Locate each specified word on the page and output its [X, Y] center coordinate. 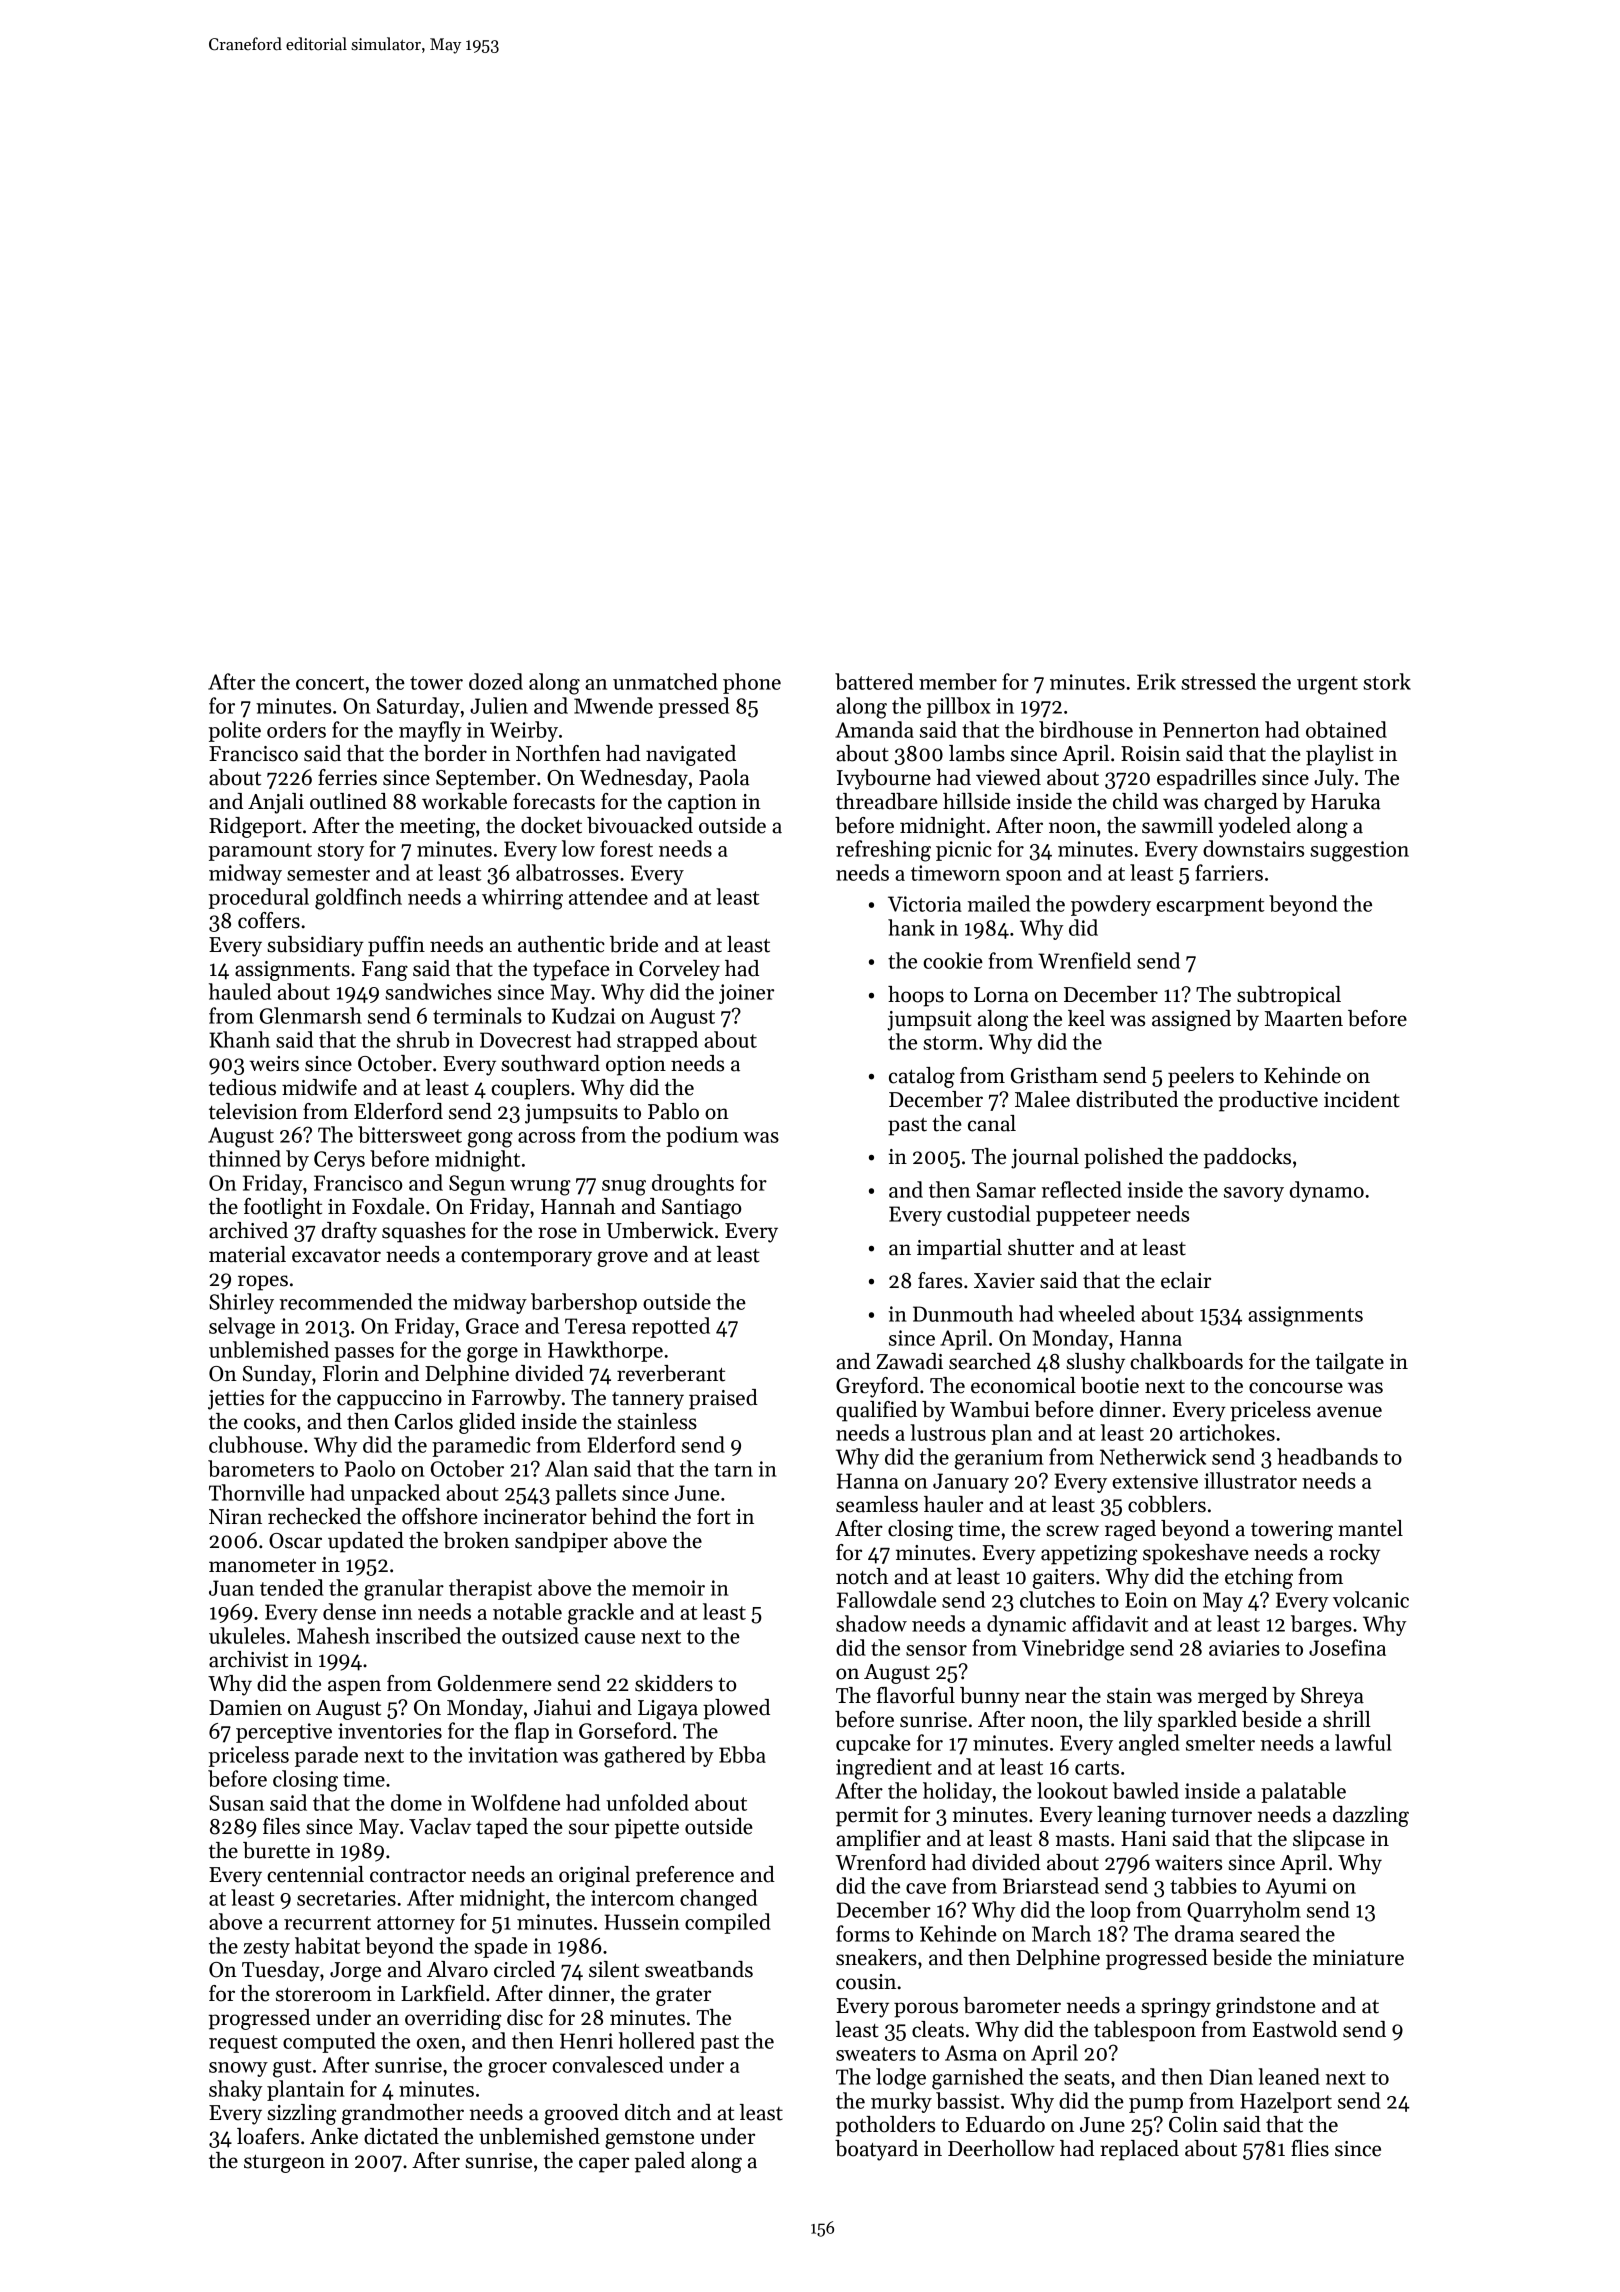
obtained [1346, 729]
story [341, 852]
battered [874, 681]
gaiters [1063, 1579]
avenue [1349, 1412]
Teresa [595, 1326]
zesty [267, 1949]
